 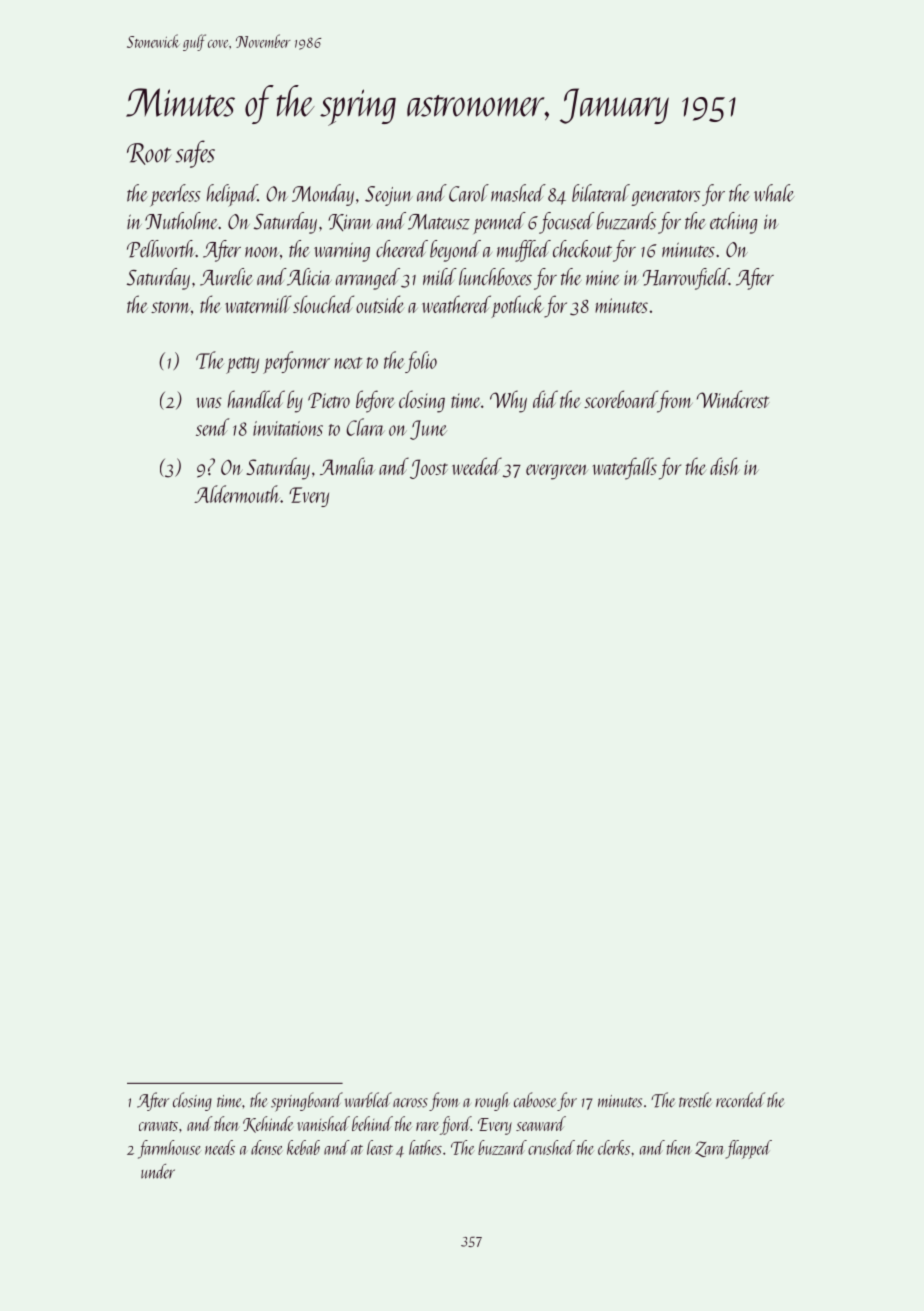 I want to click on clerks, so click(x=614, y=1147).
